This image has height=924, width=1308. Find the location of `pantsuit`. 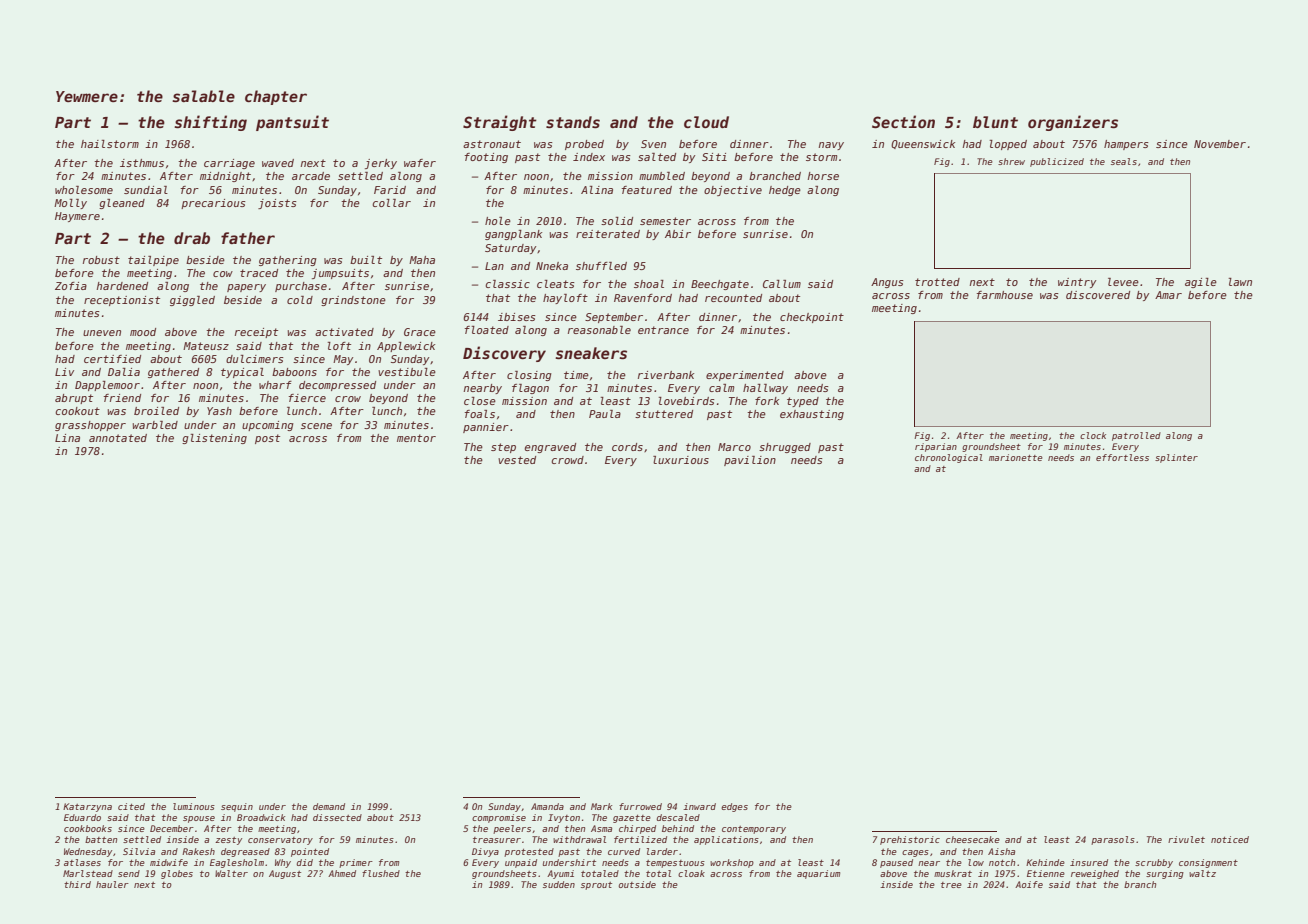

pantsuit is located at coordinates (292, 123).
